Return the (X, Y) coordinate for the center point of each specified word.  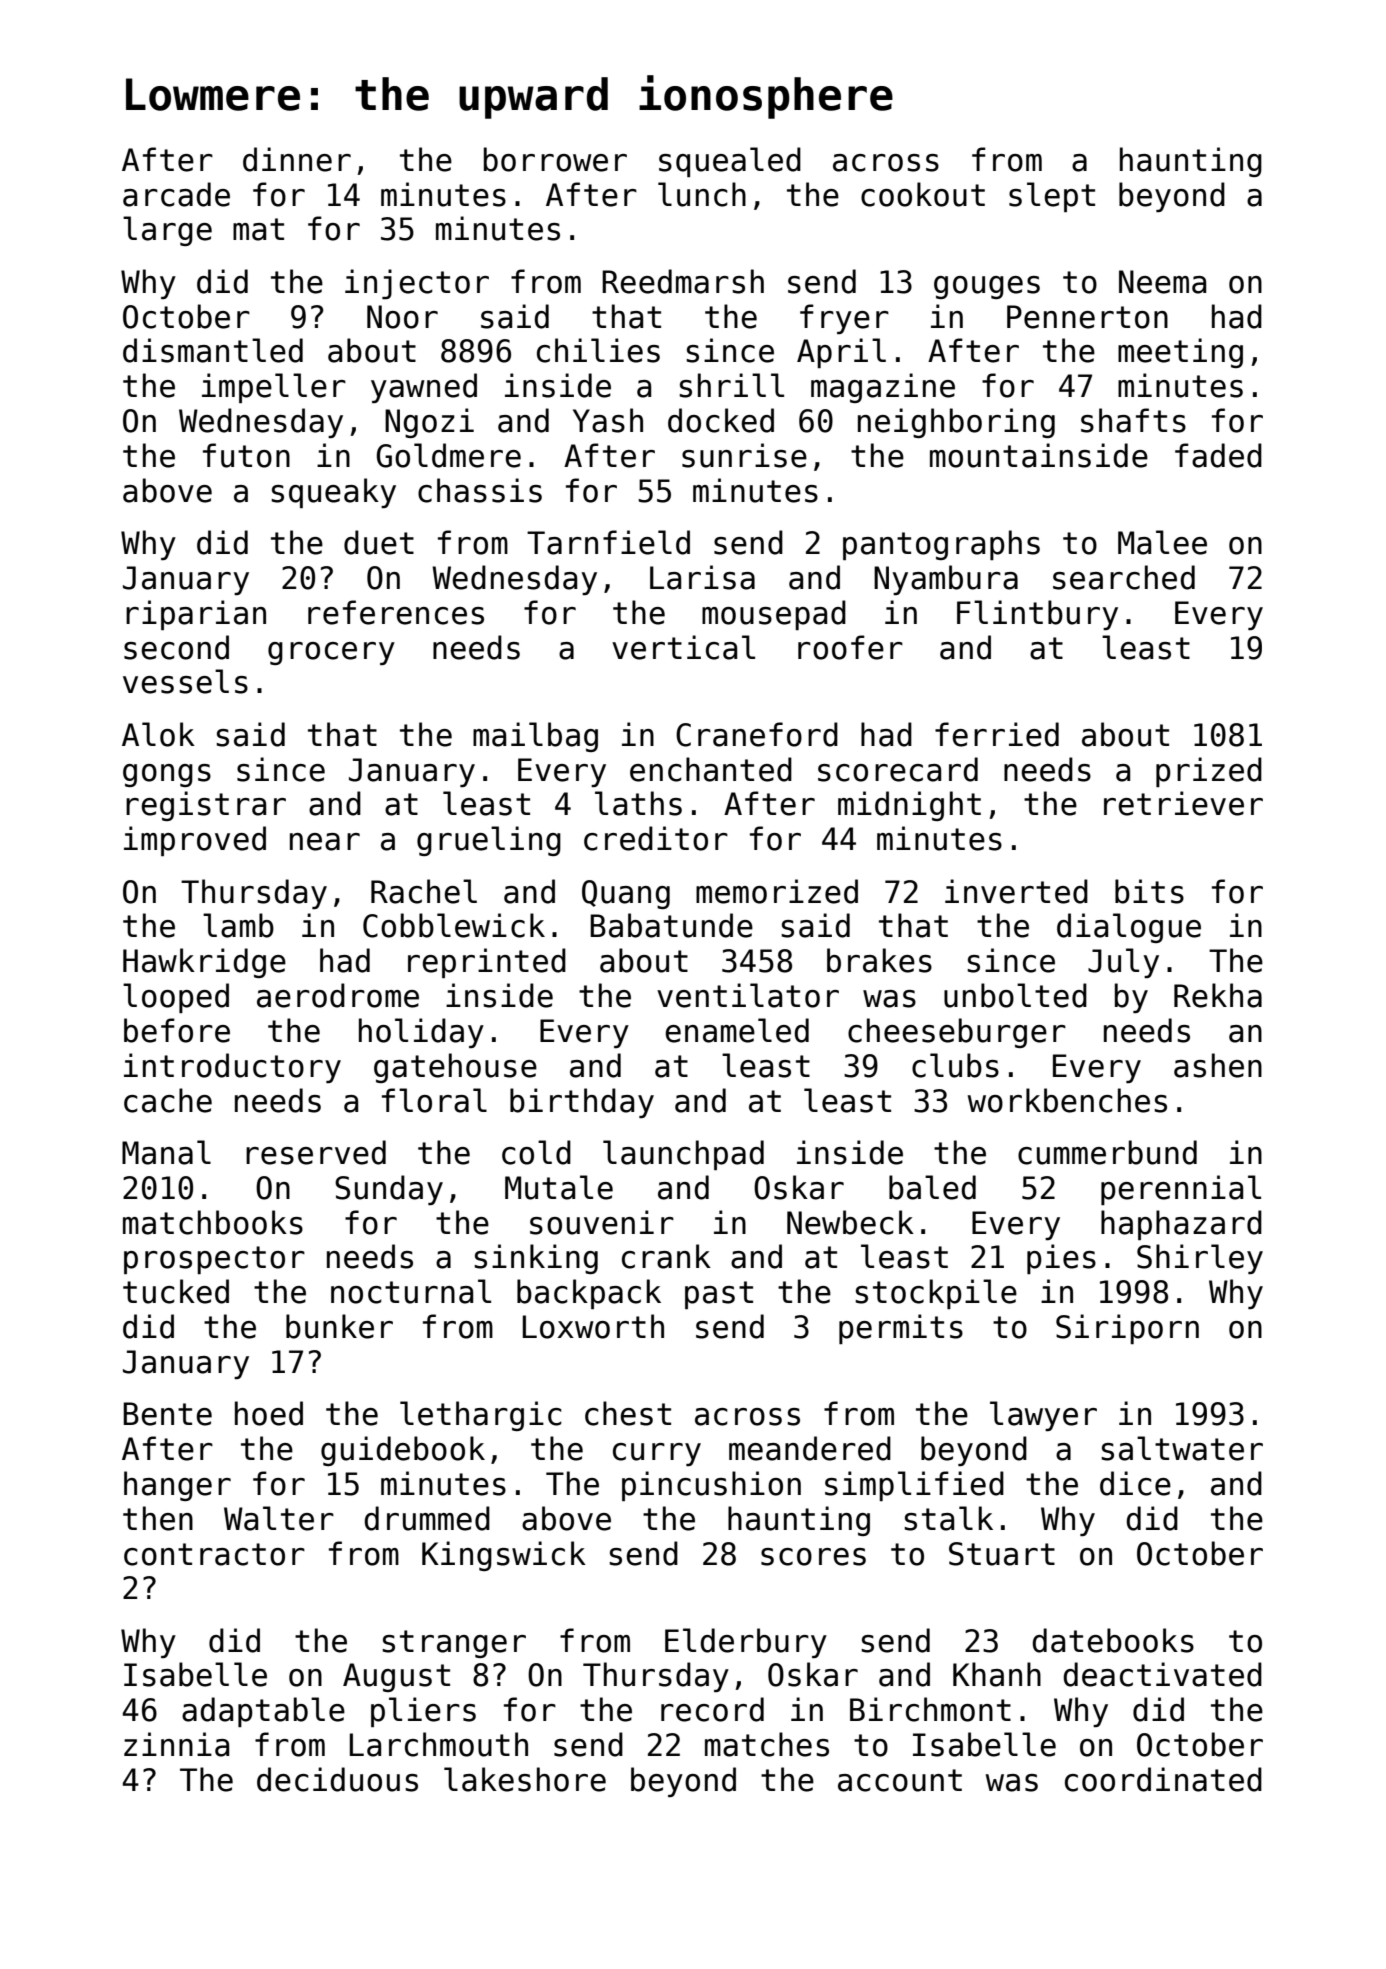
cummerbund (1107, 1152)
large (167, 231)
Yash (608, 420)
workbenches (1067, 1100)
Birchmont (930, 1709)
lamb (238, 925)
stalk (948, 1518)
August (396, 1677)
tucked (176, 1291)
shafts (1133, 420)
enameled (737, 1030)
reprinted (487, 963)
